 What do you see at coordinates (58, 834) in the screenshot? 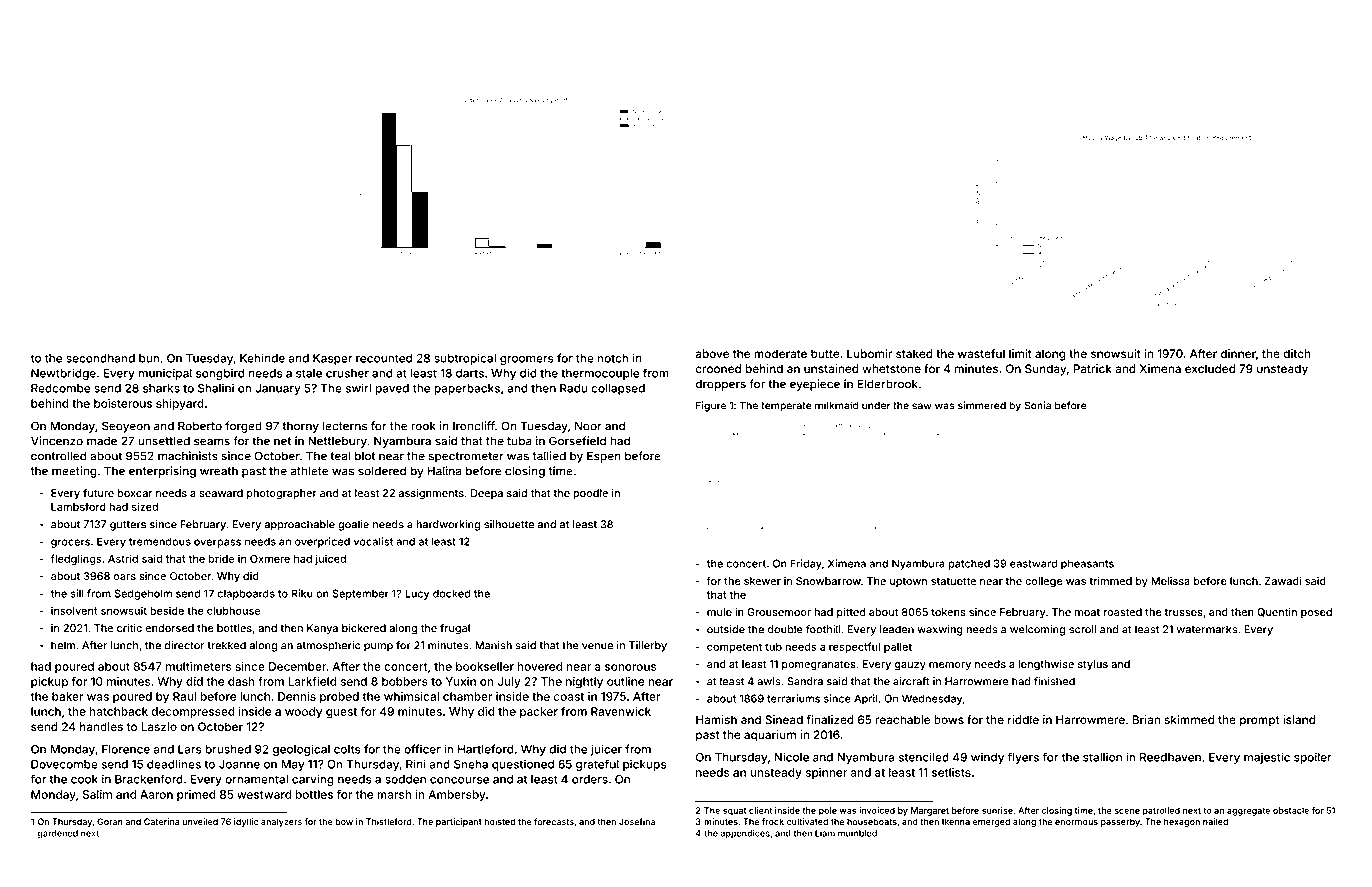
I see `gardened` at bounding box center [58, 834].
